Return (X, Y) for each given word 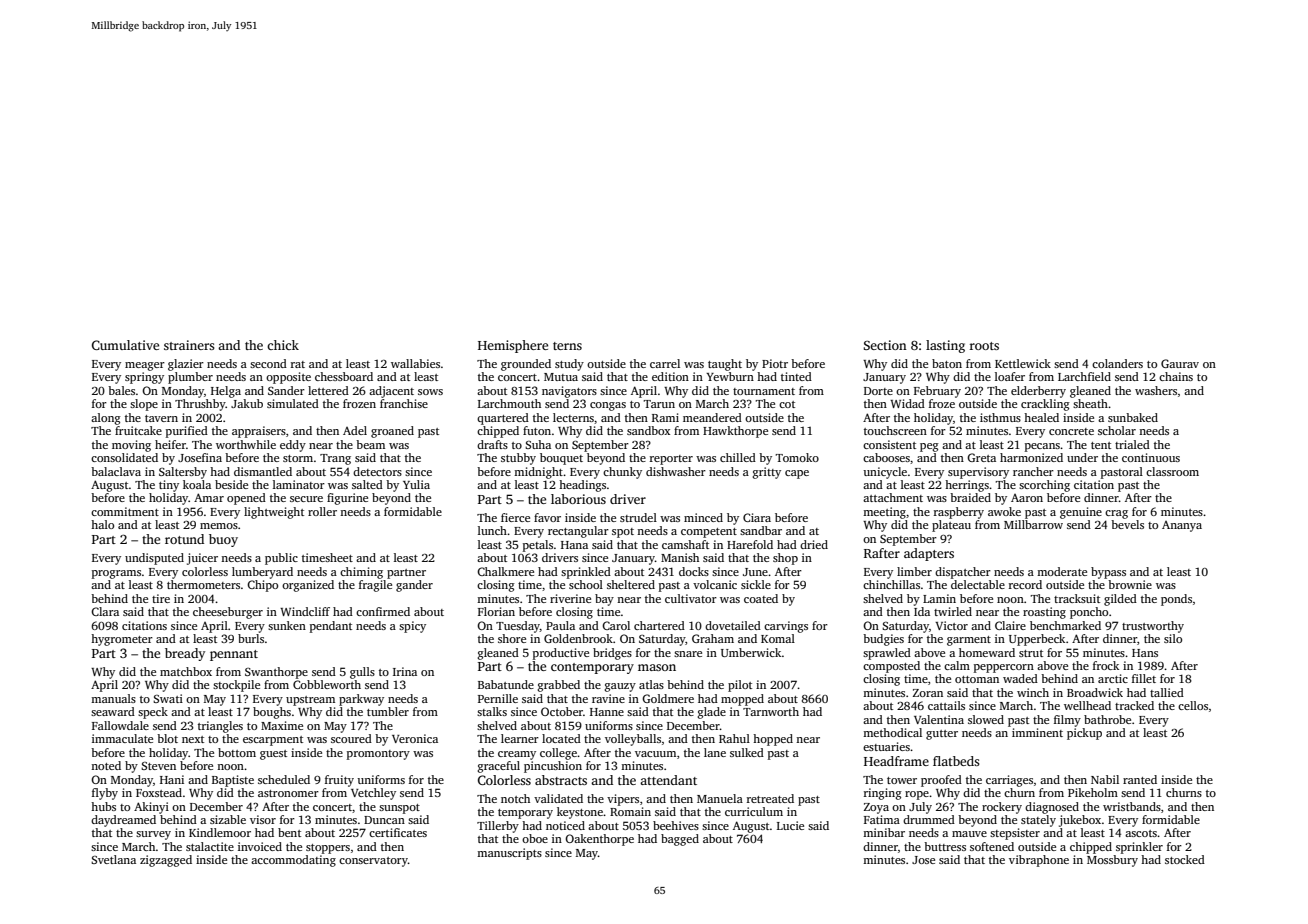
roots (984, 346)
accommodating (293, 861)
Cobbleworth (327, 684)
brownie (1130, 584)
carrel (665, 363)
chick (283, 345)
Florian (496, 611)
